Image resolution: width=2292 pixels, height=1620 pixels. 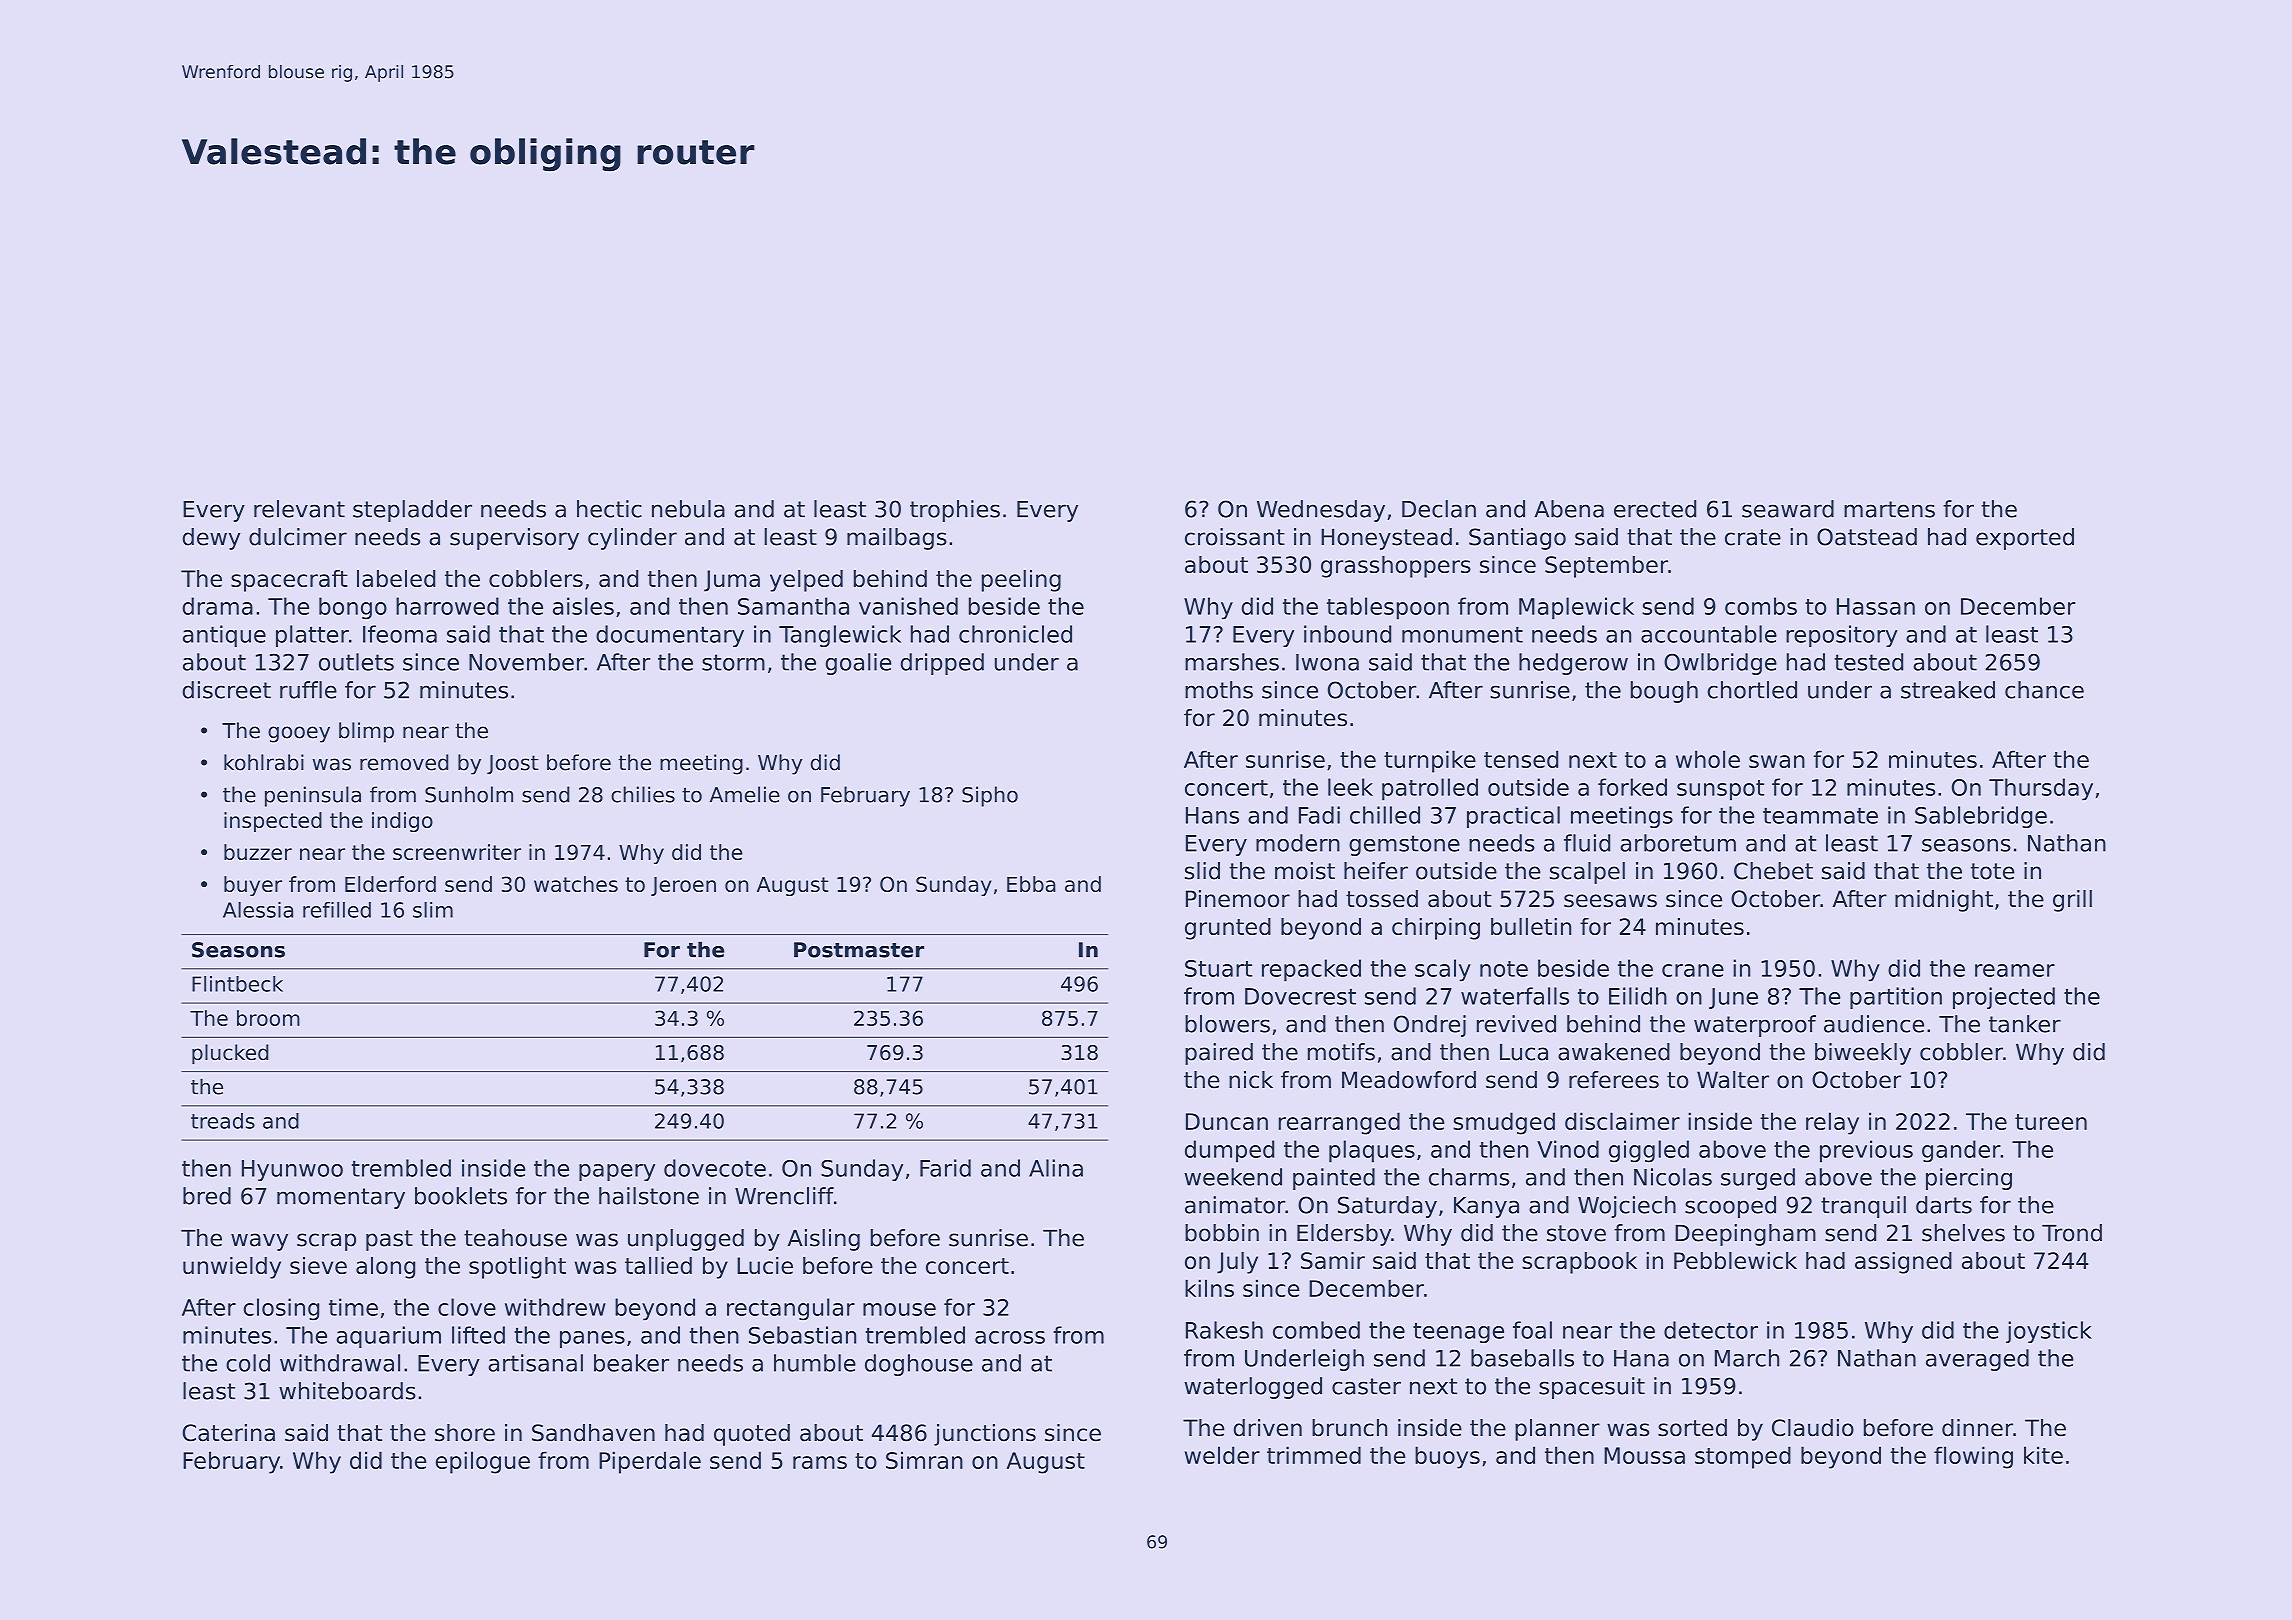 What do you see at coordinates (248, 1363) in the screenshot?
I see `cold` at bounding box center [248, 1363].
